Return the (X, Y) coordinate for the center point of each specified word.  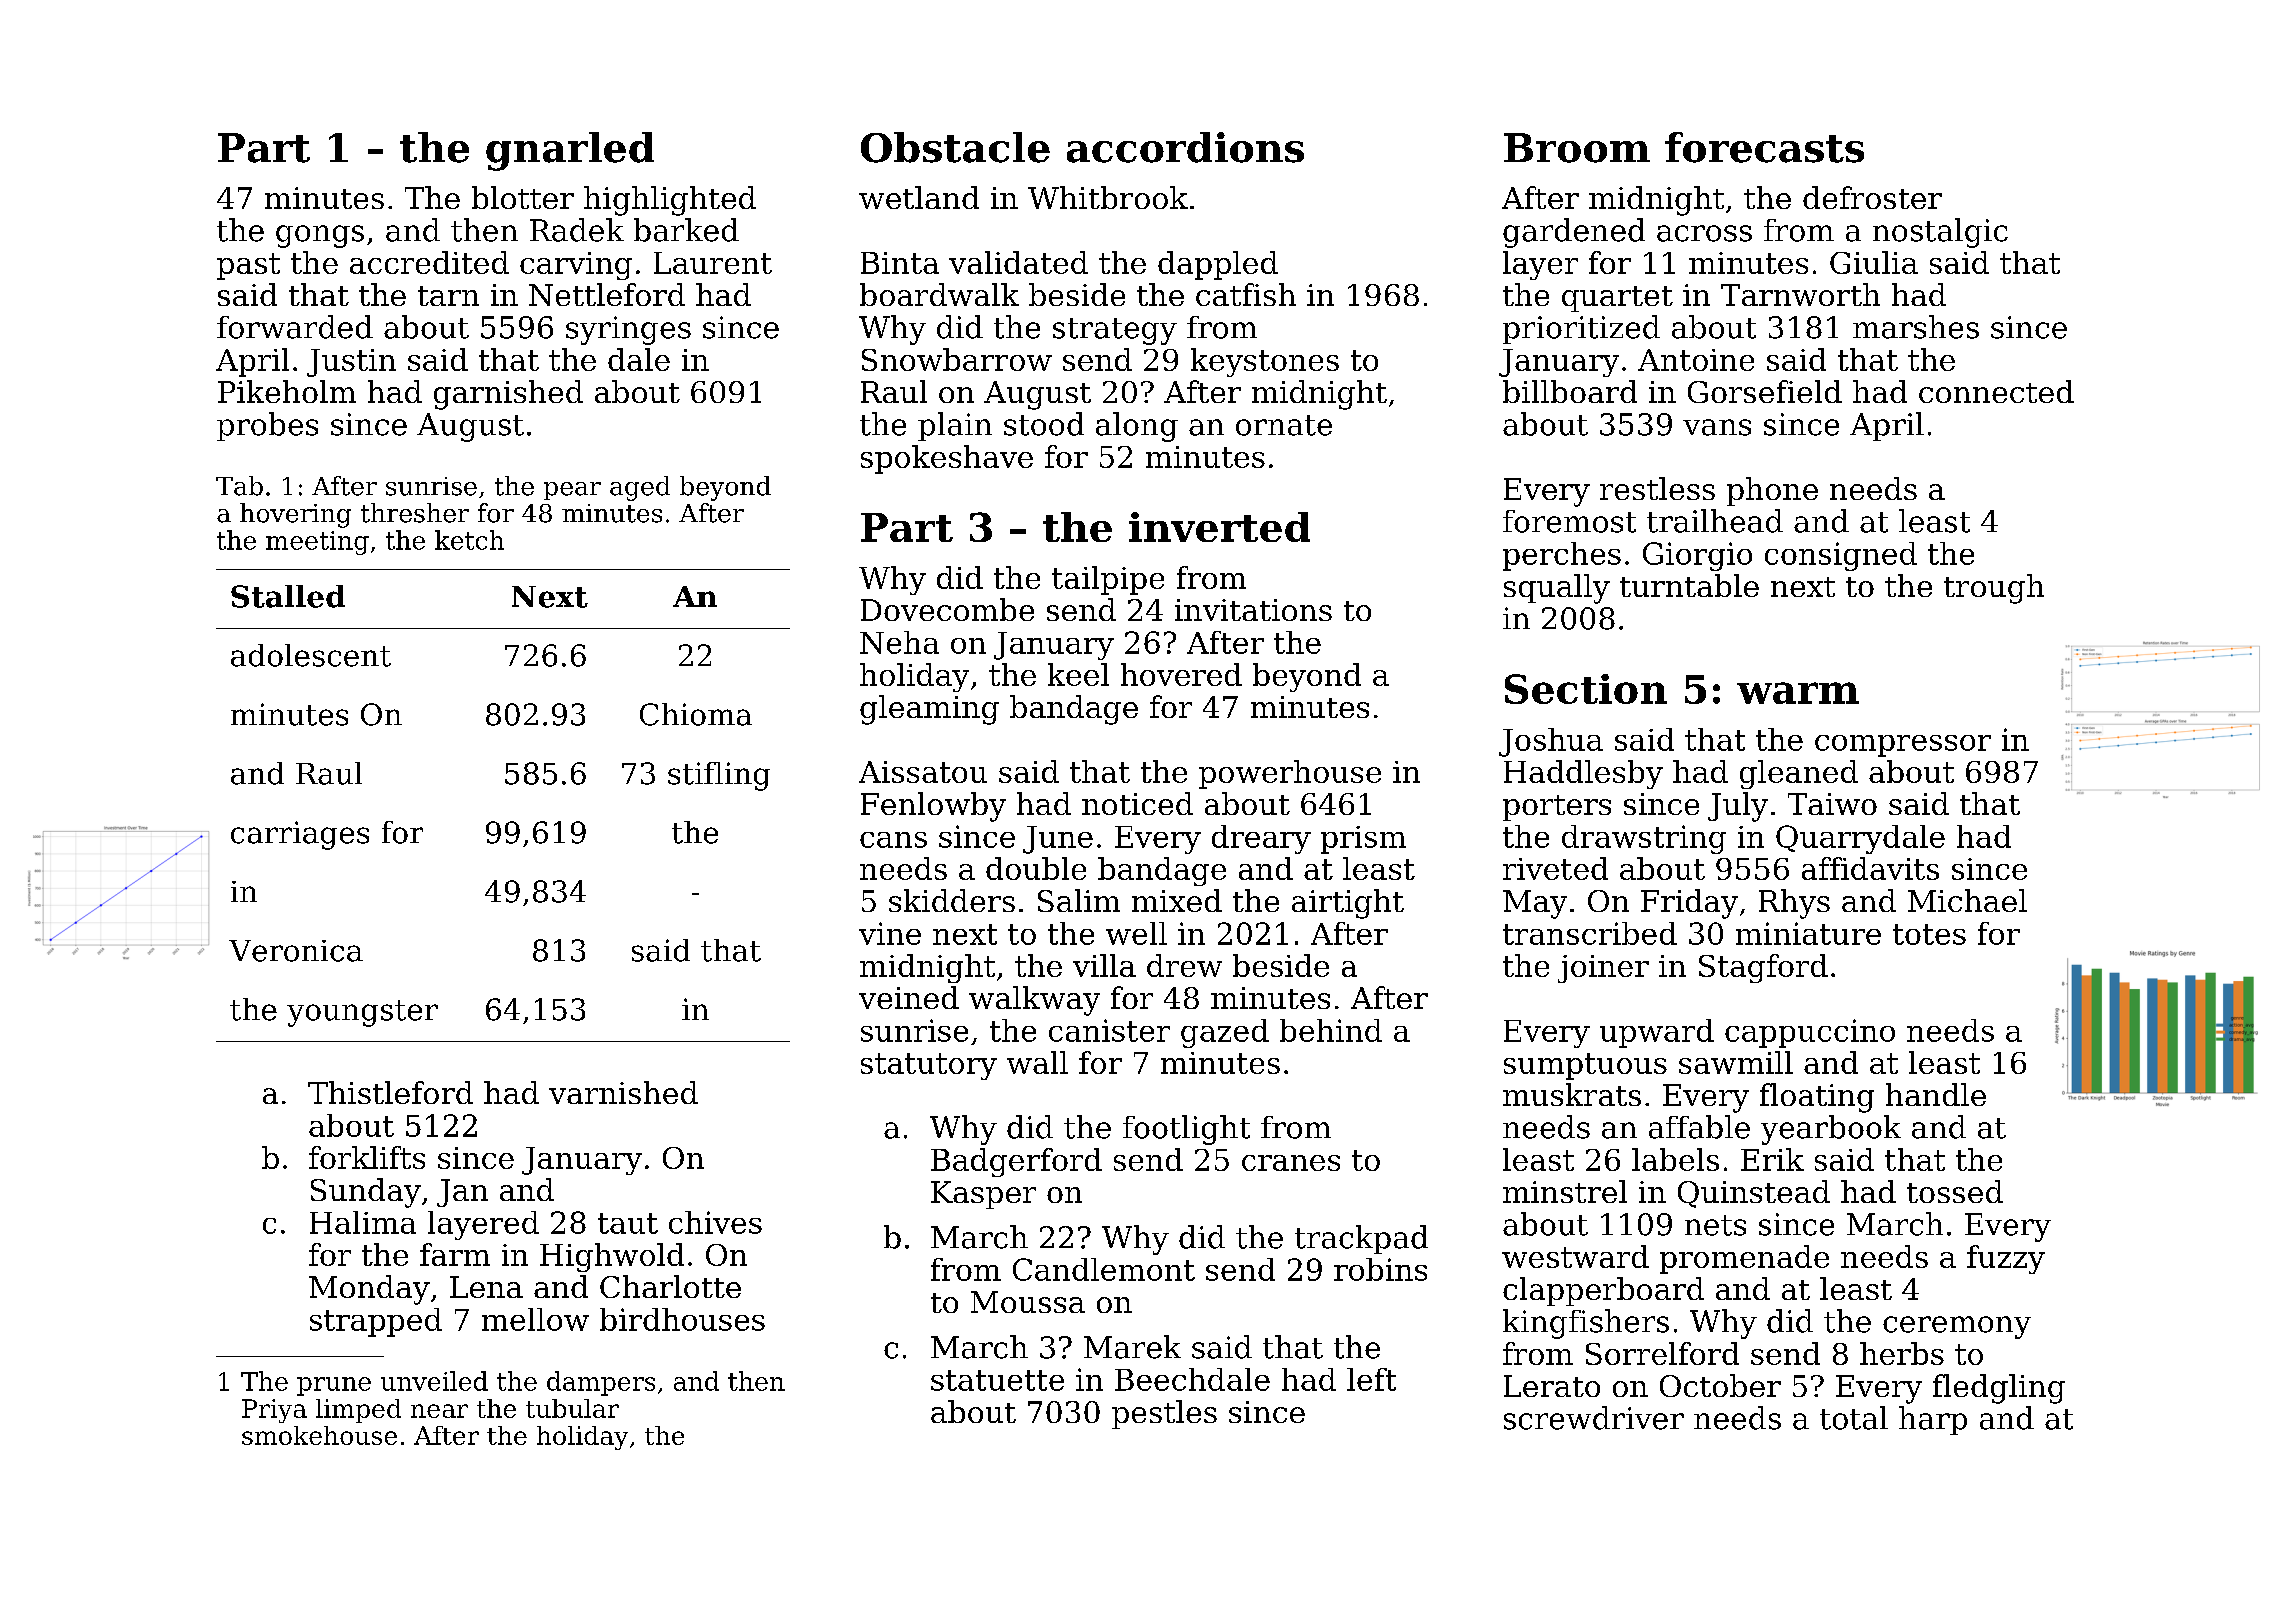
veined (909, 997)
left (1371, 1379)
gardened (1574, 233)
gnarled (570, 151)
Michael (1967, 900)
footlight (1186, 1130)
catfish (1246, 294)
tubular (572, 1408)
